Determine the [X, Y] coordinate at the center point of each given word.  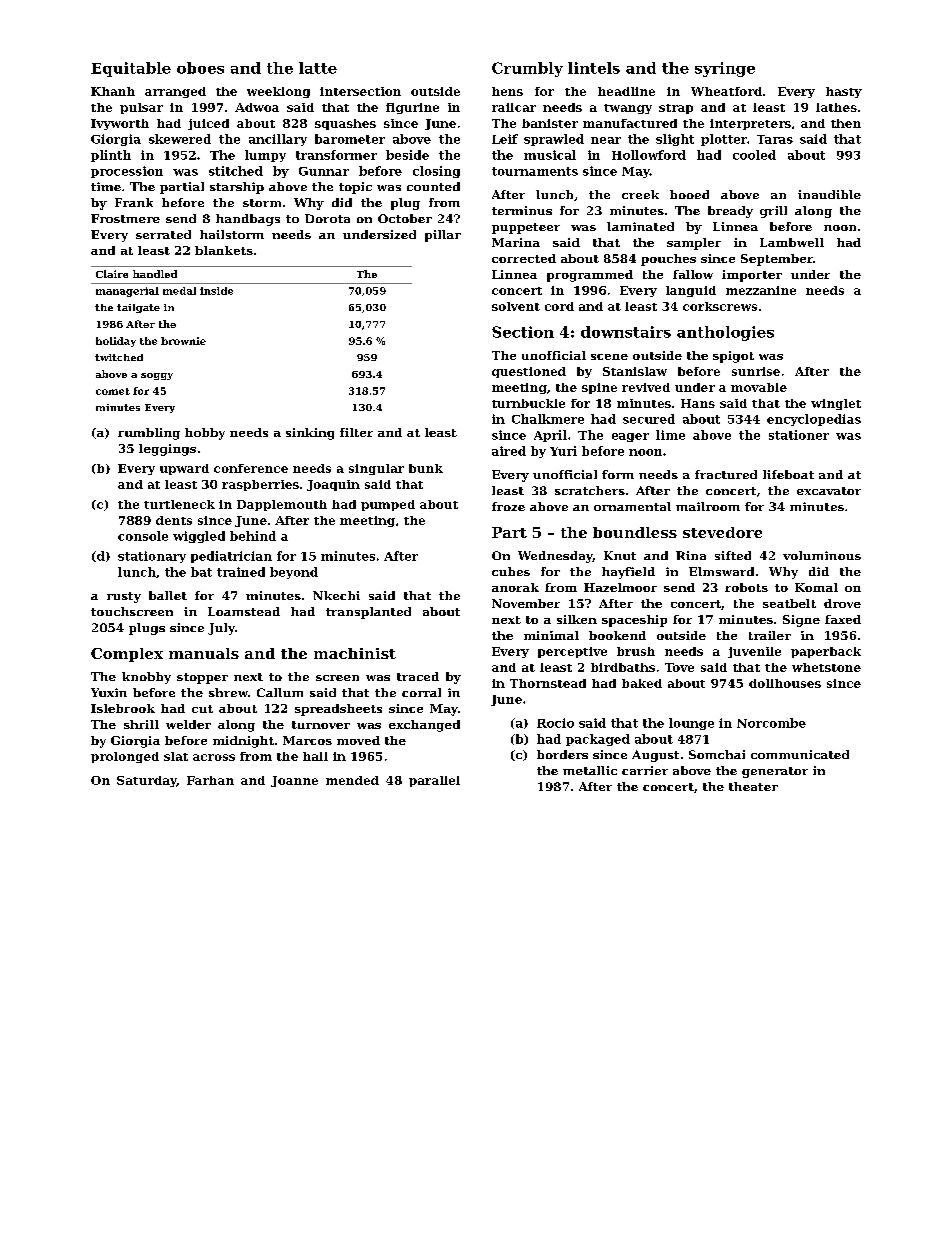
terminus [522, 210]
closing [436, 172]
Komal [816, 587]
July [221, 629]
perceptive [572, 652]
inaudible [829, 194]
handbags [248, 220]
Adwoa [257, 107]
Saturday [147, 781]
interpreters [750, 124]
